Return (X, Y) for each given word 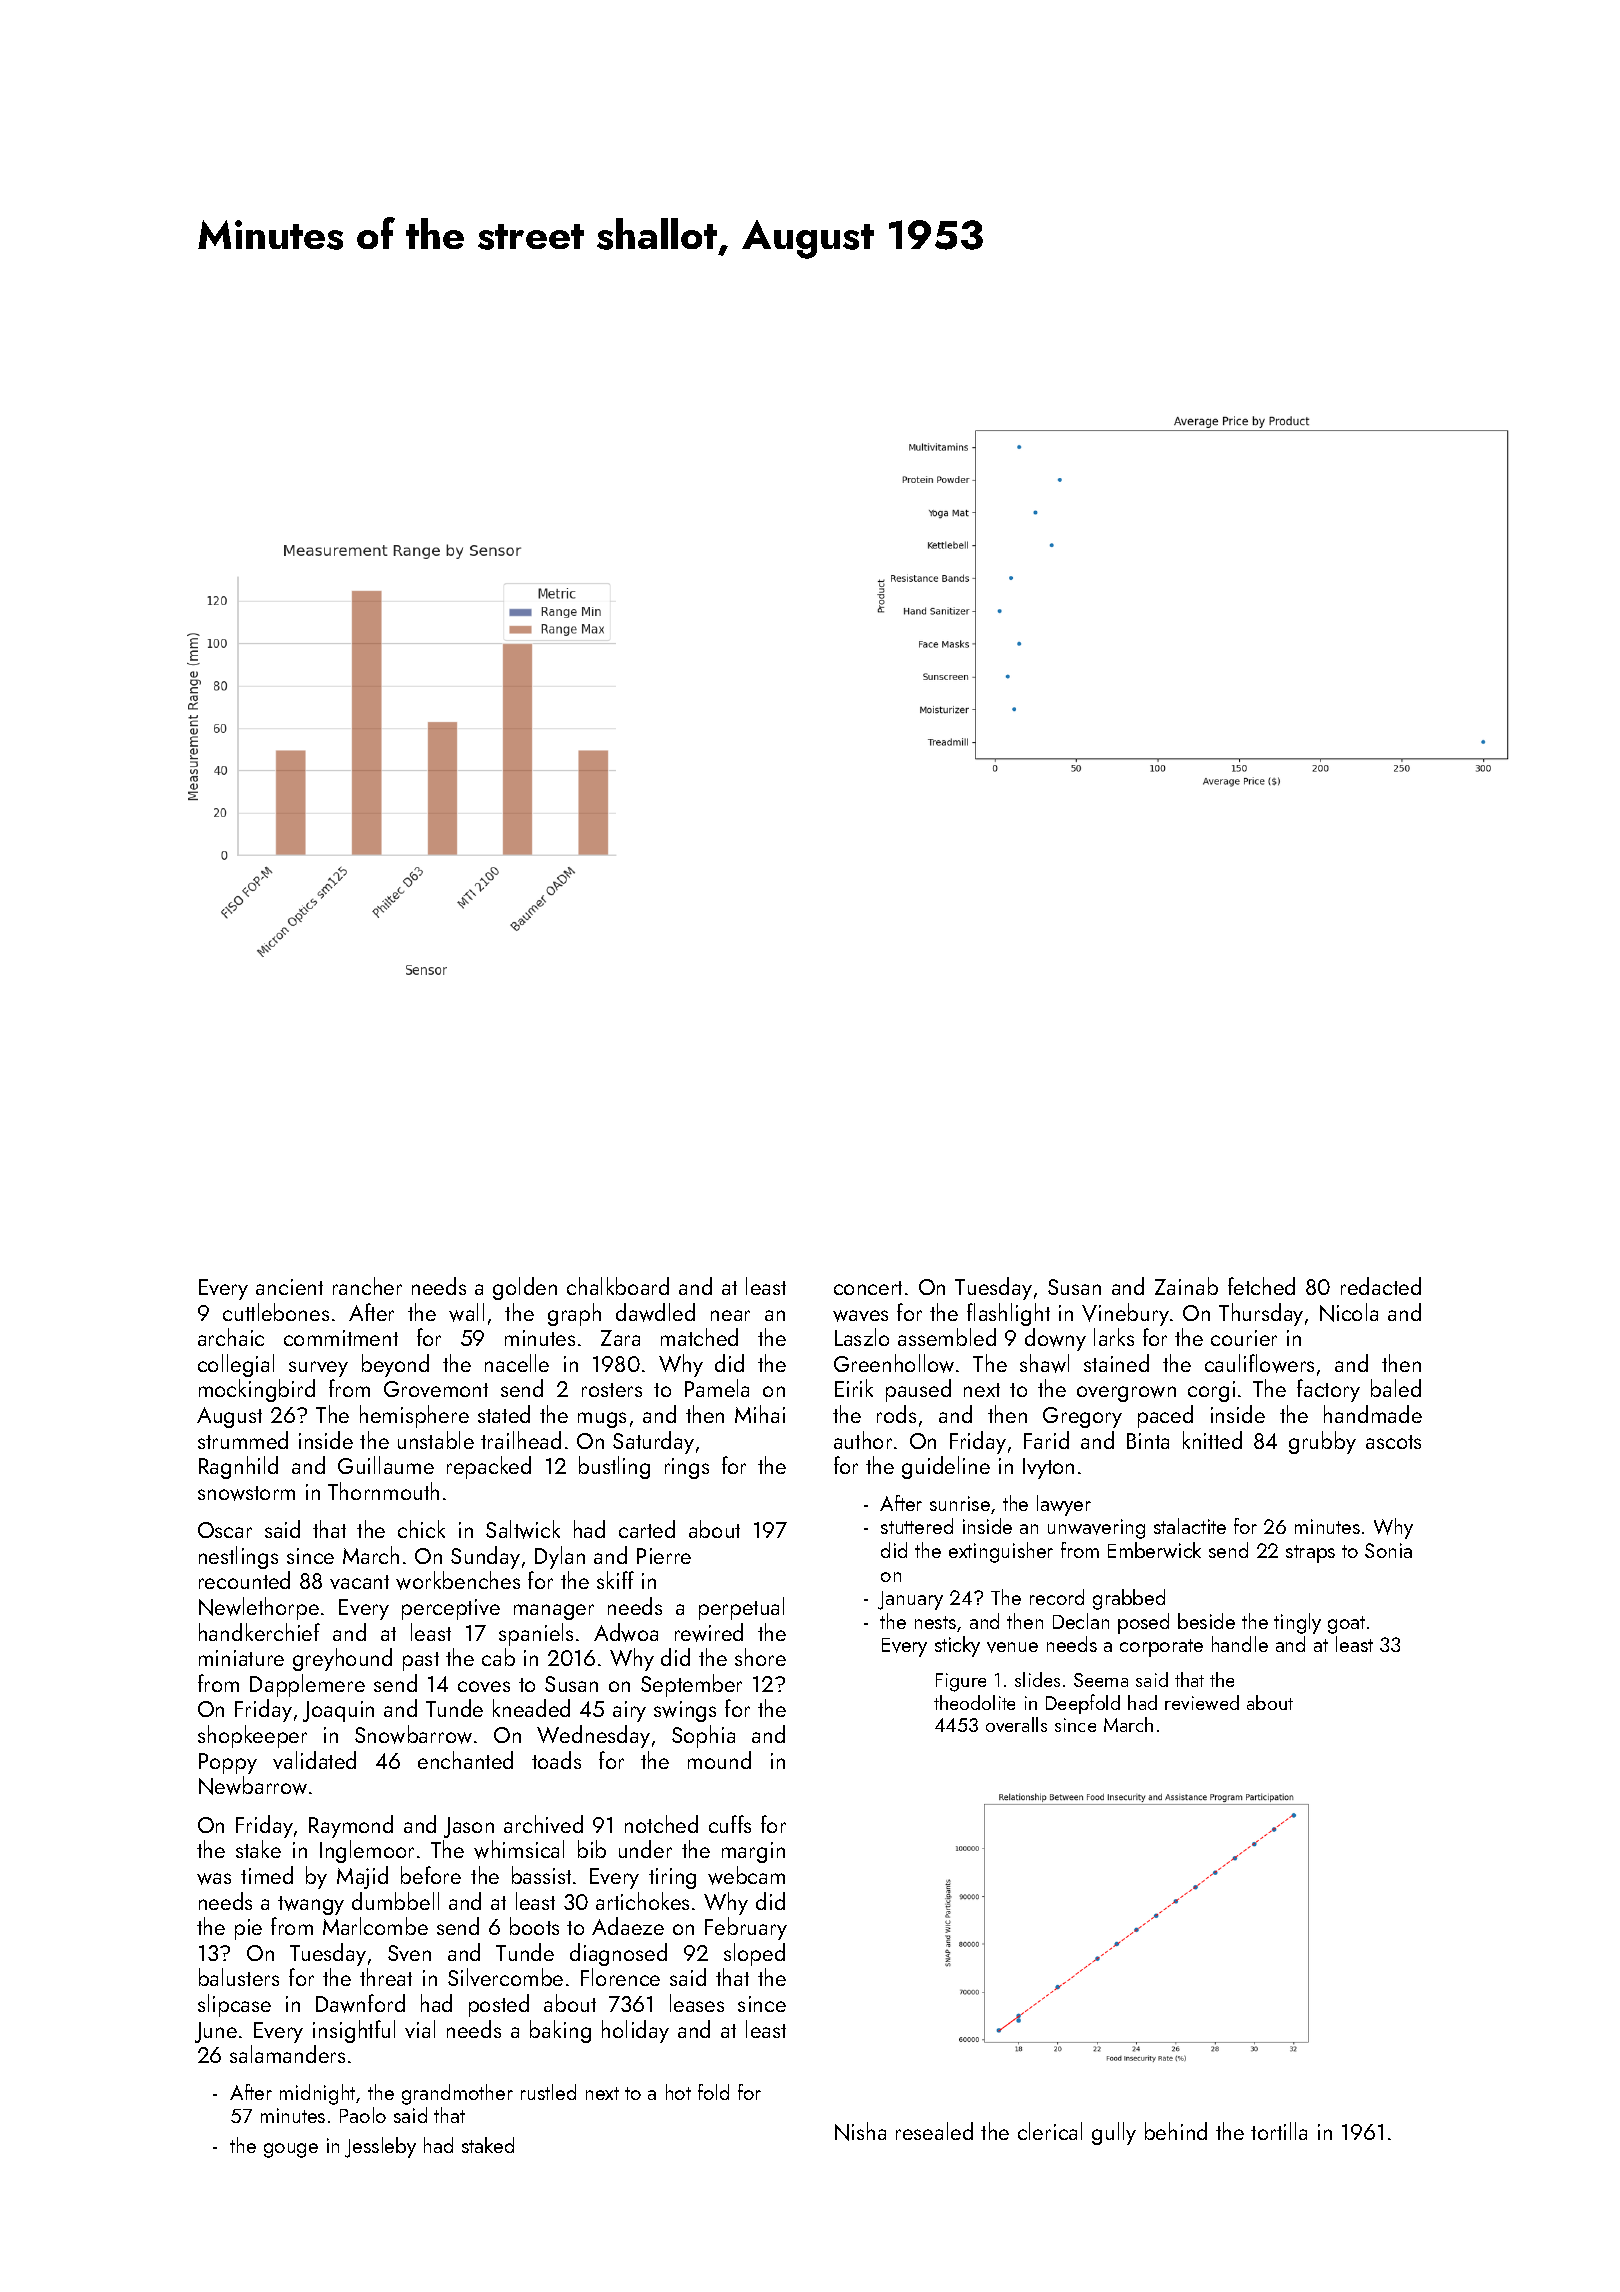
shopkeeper (252, 1736)
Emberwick (1154, 1550)
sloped (754, 1954)
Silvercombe (505, 1977)
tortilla (1279, 2131)
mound (719, 1760)
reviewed (1202, 1702)
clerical (1050, 2131)
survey (318, 1369)
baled (1396, 1388)
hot (678, 2092)
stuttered (917, 1526)
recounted (244, 1580)
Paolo (363, 2115)
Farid (1046, 1440)
